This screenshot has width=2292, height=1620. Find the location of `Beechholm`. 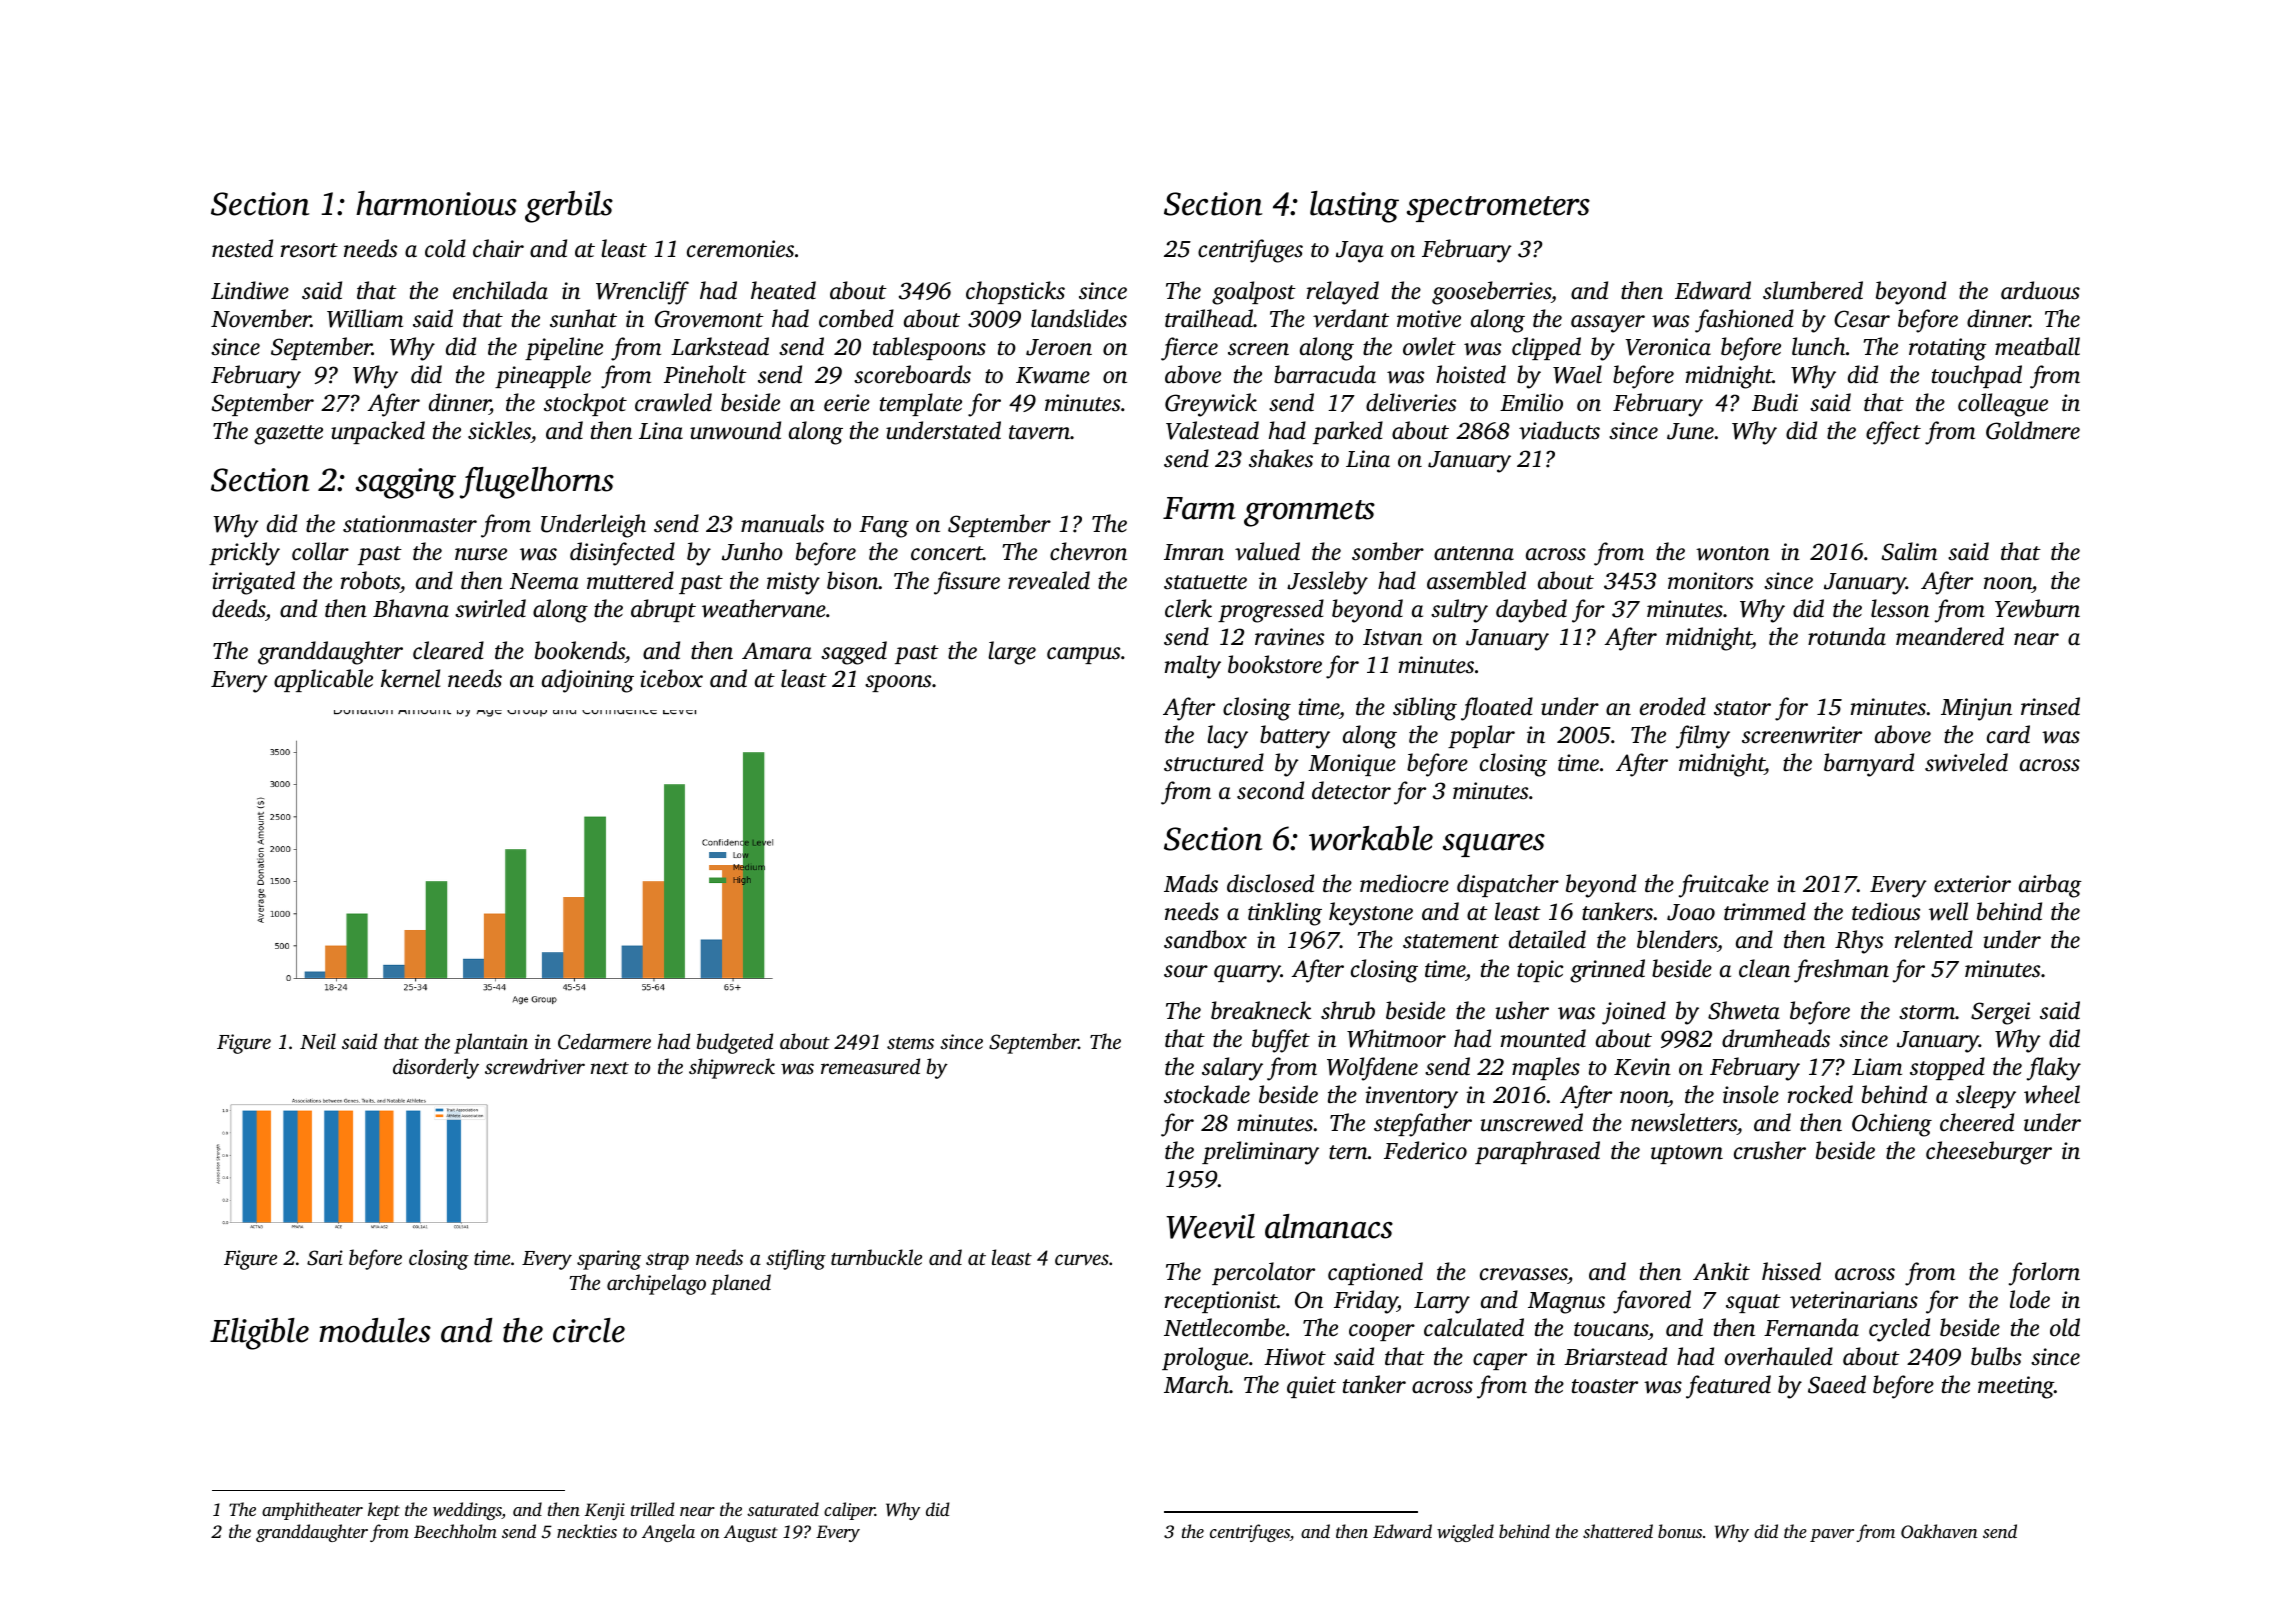

Beechholm is located at coordinates (455, 1531).
